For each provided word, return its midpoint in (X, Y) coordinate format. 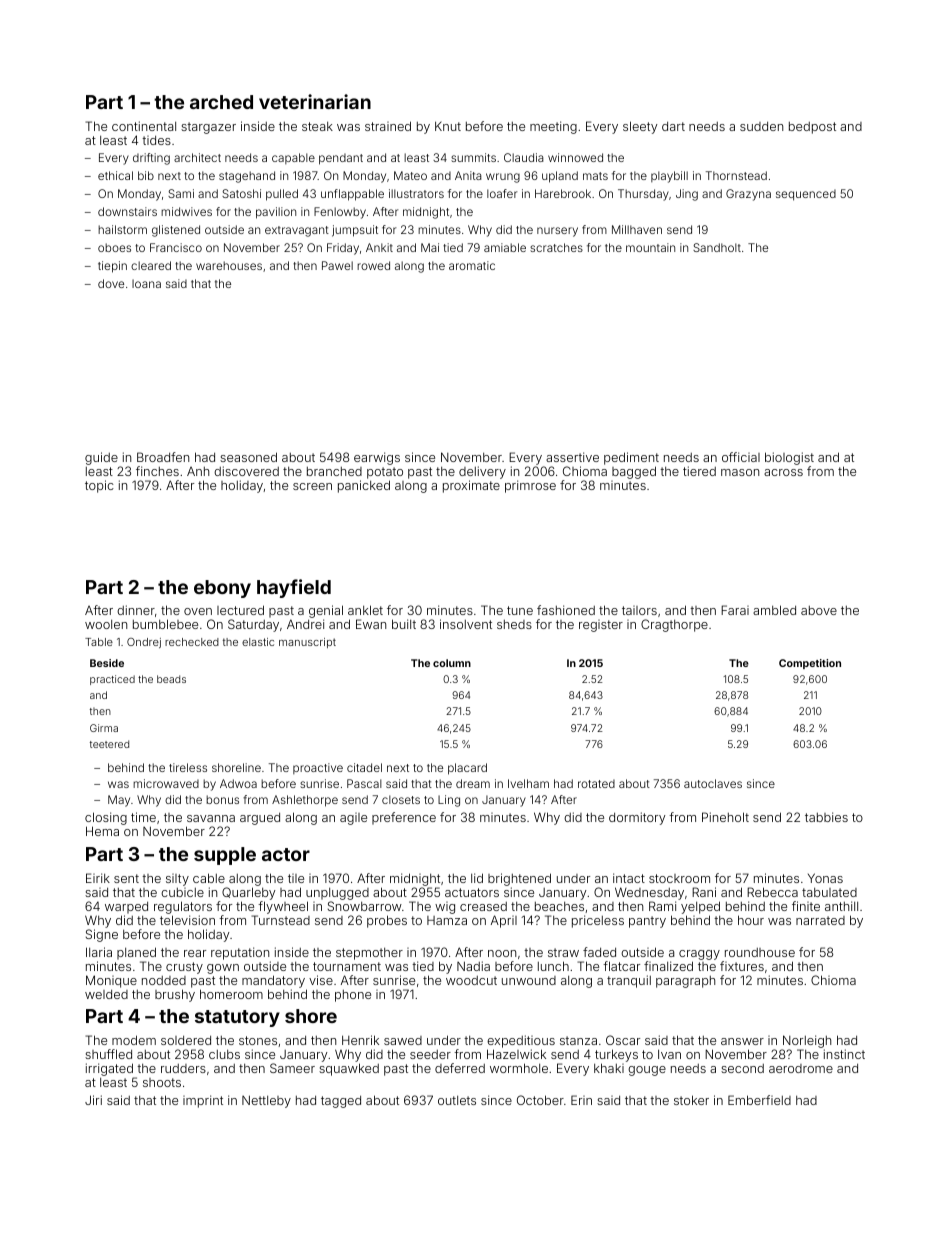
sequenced (806, 195)
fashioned (566, 610)
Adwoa (238, 783)
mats (595, 176)
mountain (650, 247)
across (783, 472)
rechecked (192, 642)
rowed (373, 265)
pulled (282, 195)
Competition (810, 664)
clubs (224, 1054)
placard (467, 769)
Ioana (146, 283)
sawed (403, 1040)
